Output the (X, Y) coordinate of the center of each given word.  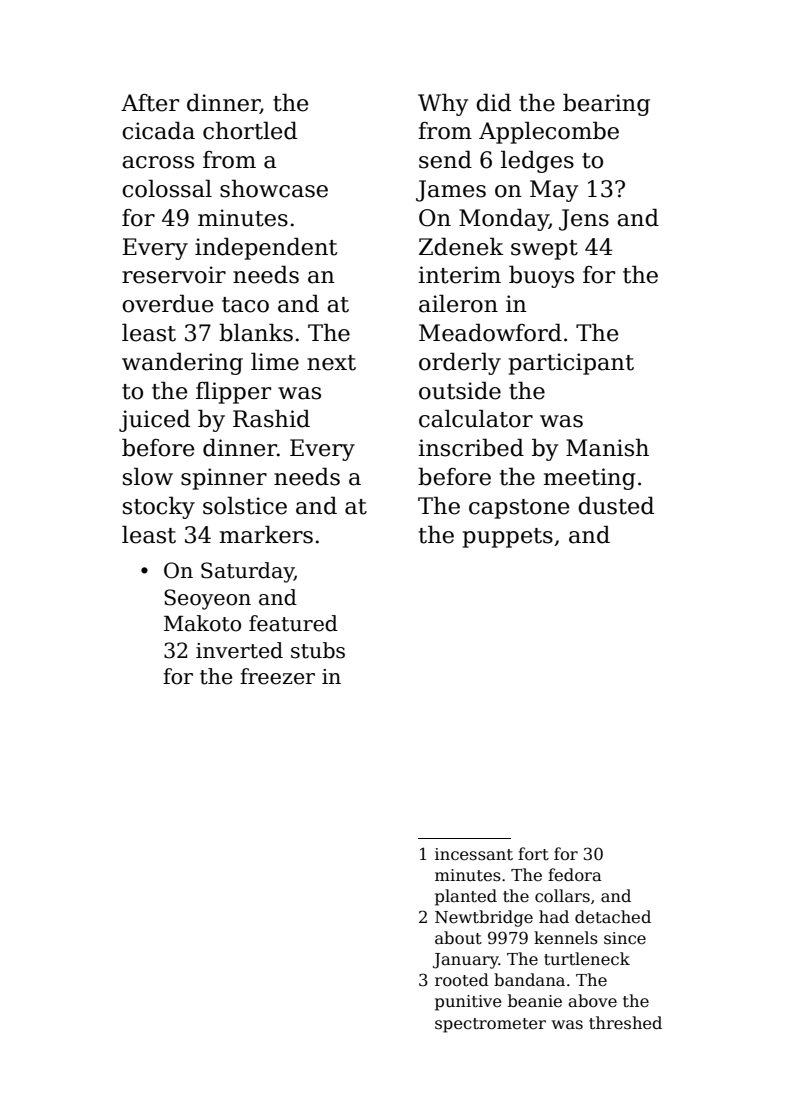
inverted (239, 650)
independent (266, 248)
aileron (458, 303)
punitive (468, 1003)
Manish (607, 447)
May (554, 191)
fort (533, 853)
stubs (318, 650)
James (451, 191)
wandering (182, 363)
